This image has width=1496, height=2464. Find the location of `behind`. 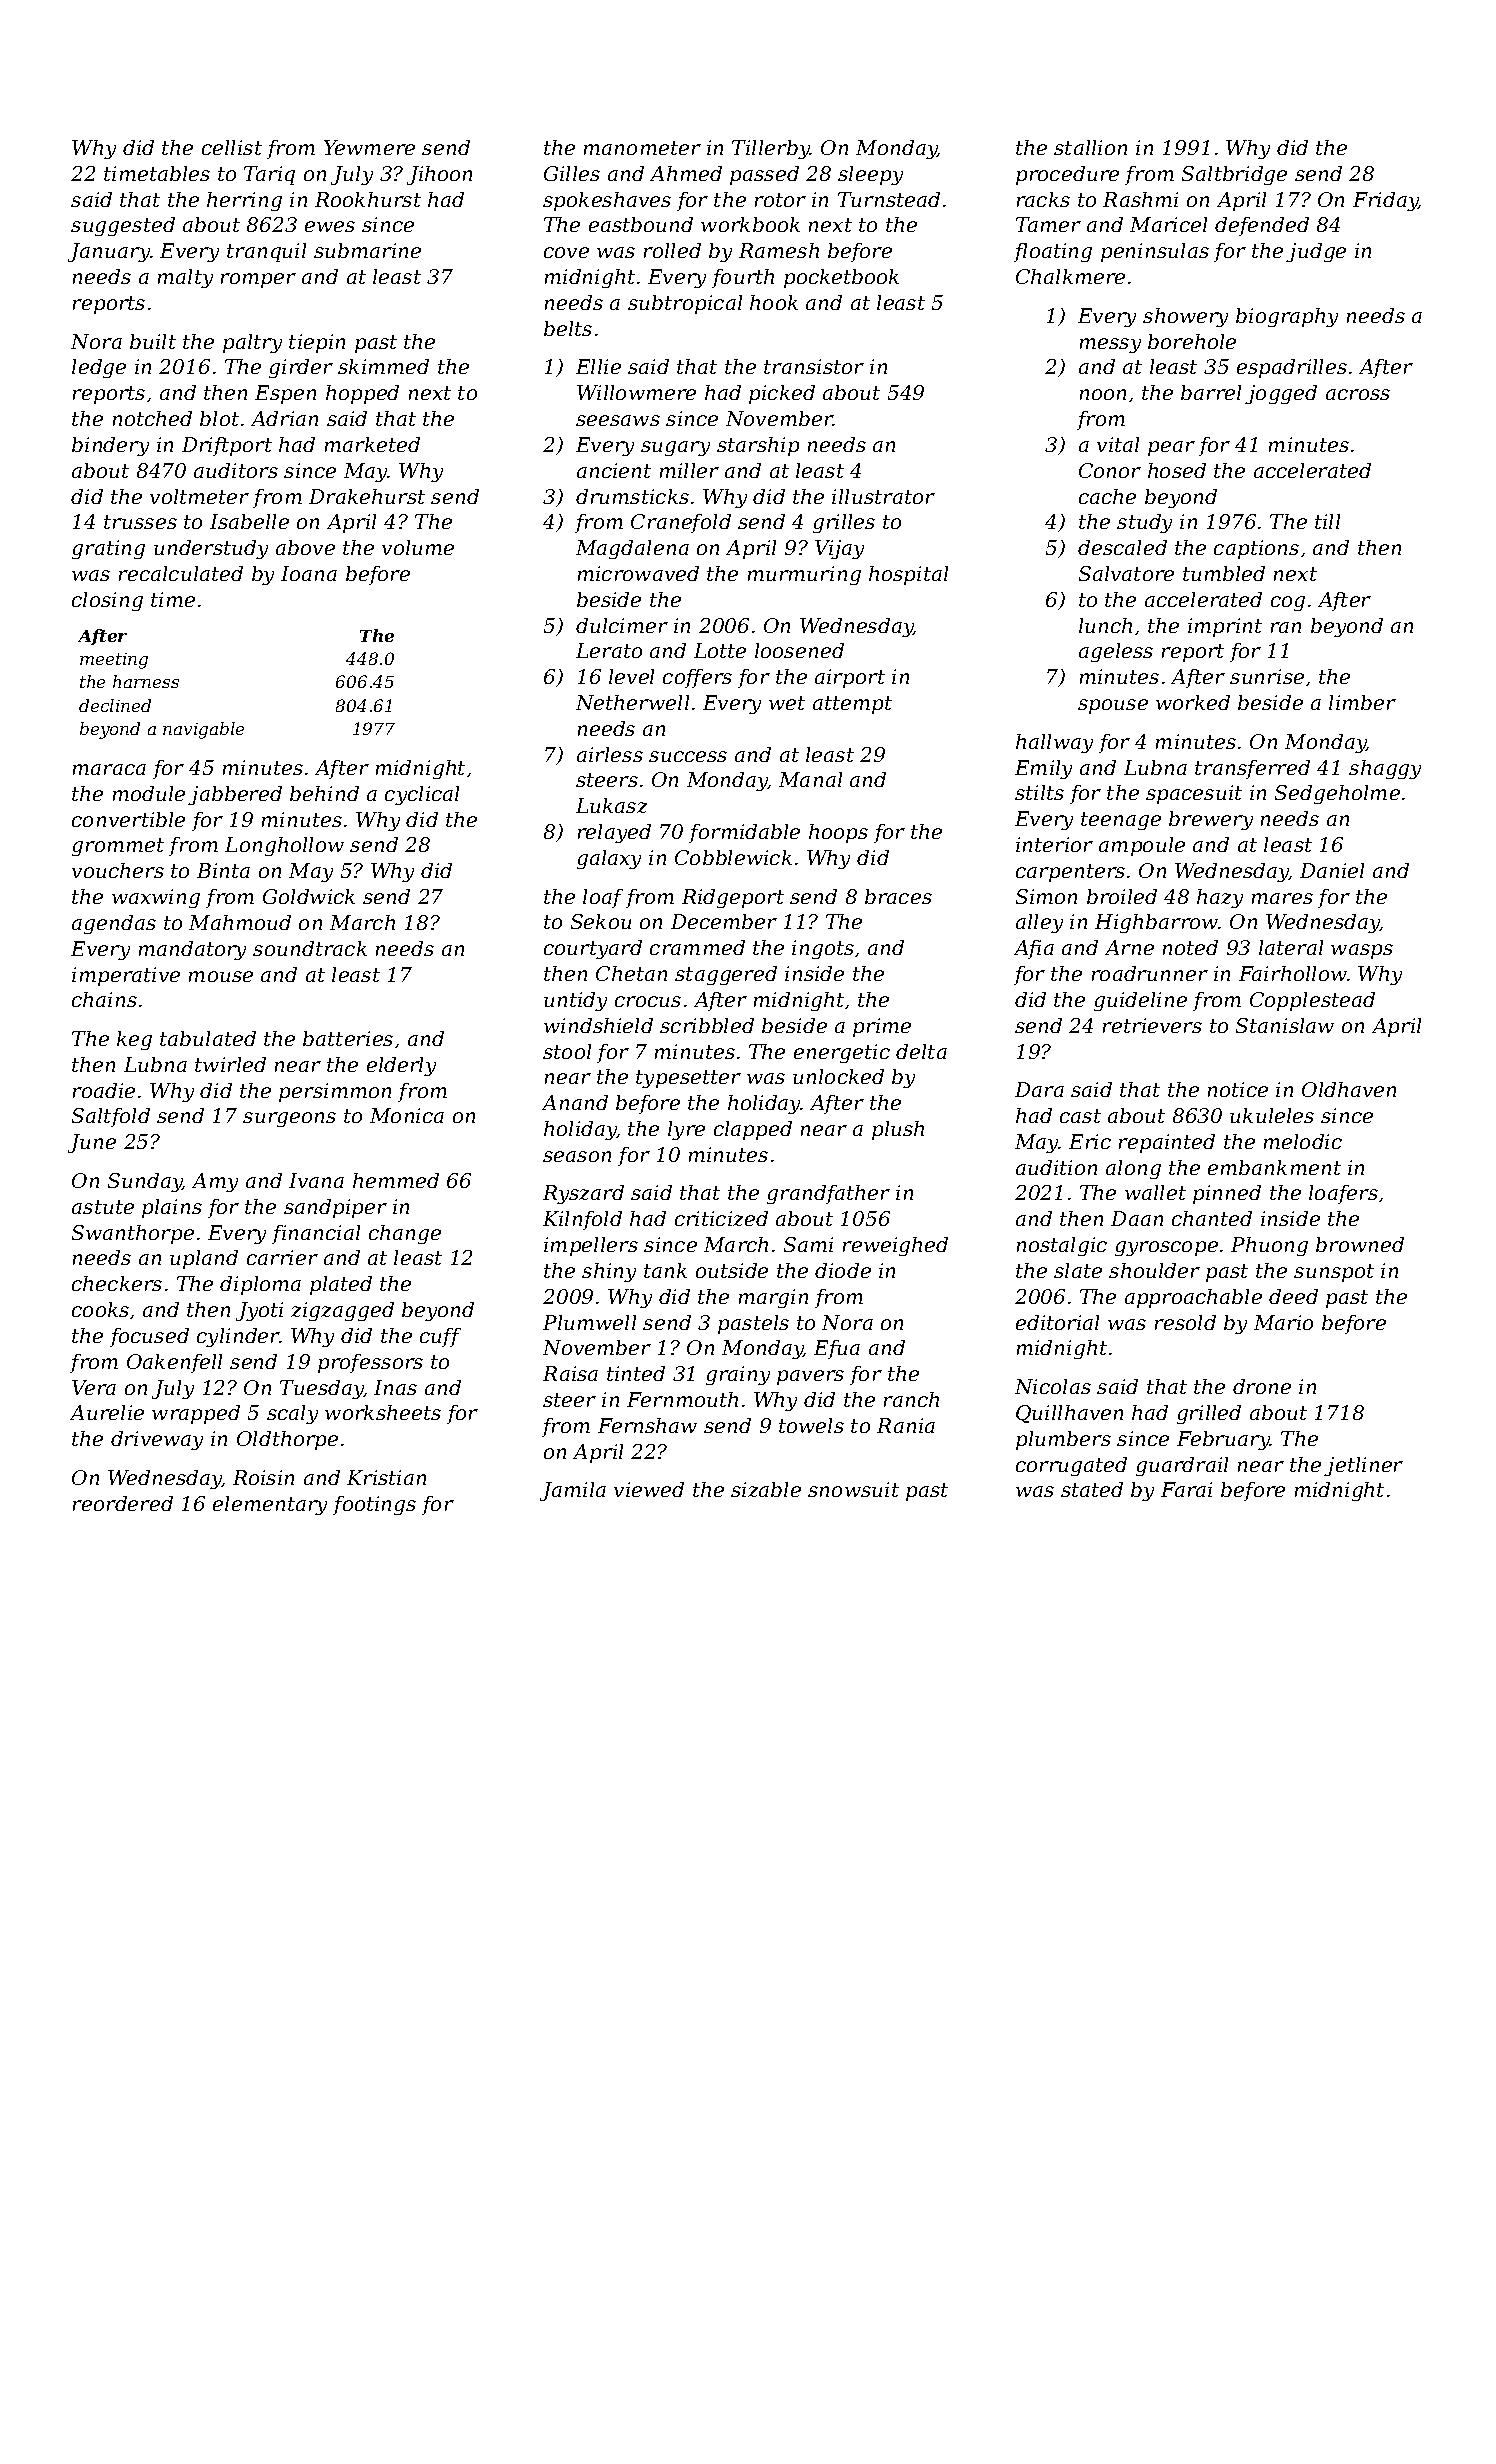

behind is located at coordinates (324, 793).
